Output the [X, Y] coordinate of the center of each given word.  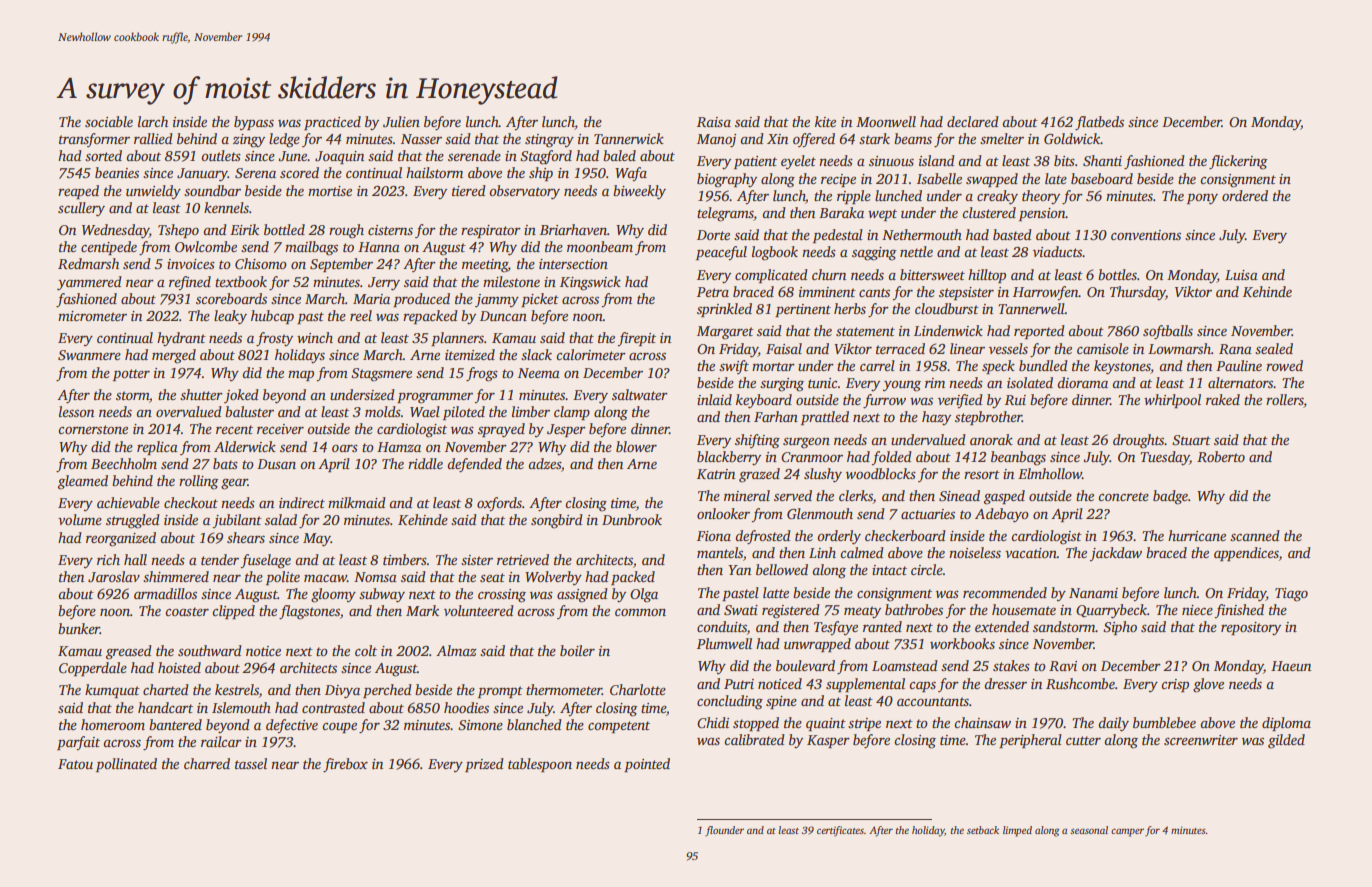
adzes [544, 463]
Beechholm [124, 463]
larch [153, 121]
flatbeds [1099, 123]
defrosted [763, 537]
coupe [339, 727]
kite [825, 121]
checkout [191, 502]
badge [1170, 497]
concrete [1123, 496]
